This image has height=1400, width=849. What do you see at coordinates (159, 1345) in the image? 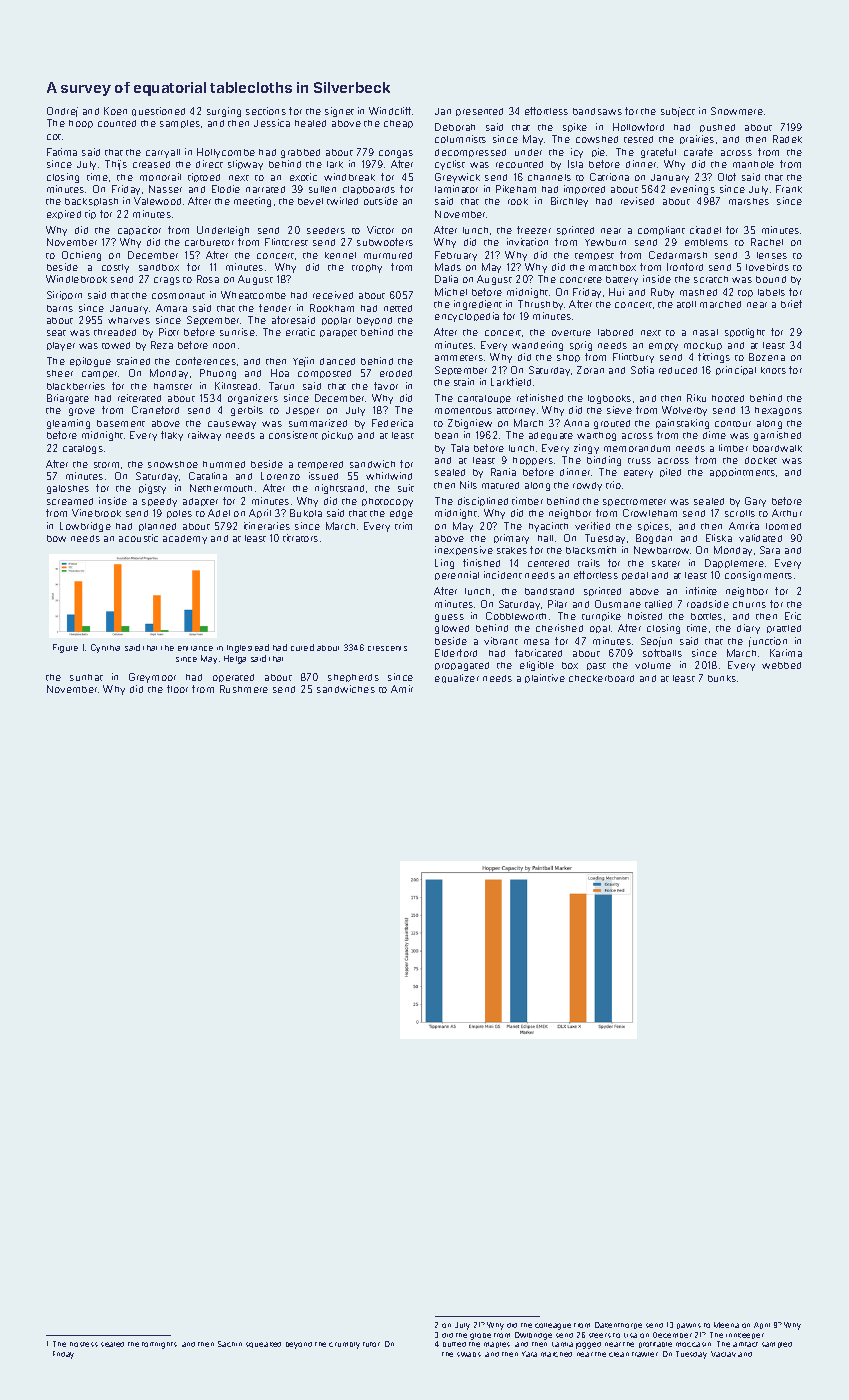
I see `fortnights` at bounding box center [159, 1345].
